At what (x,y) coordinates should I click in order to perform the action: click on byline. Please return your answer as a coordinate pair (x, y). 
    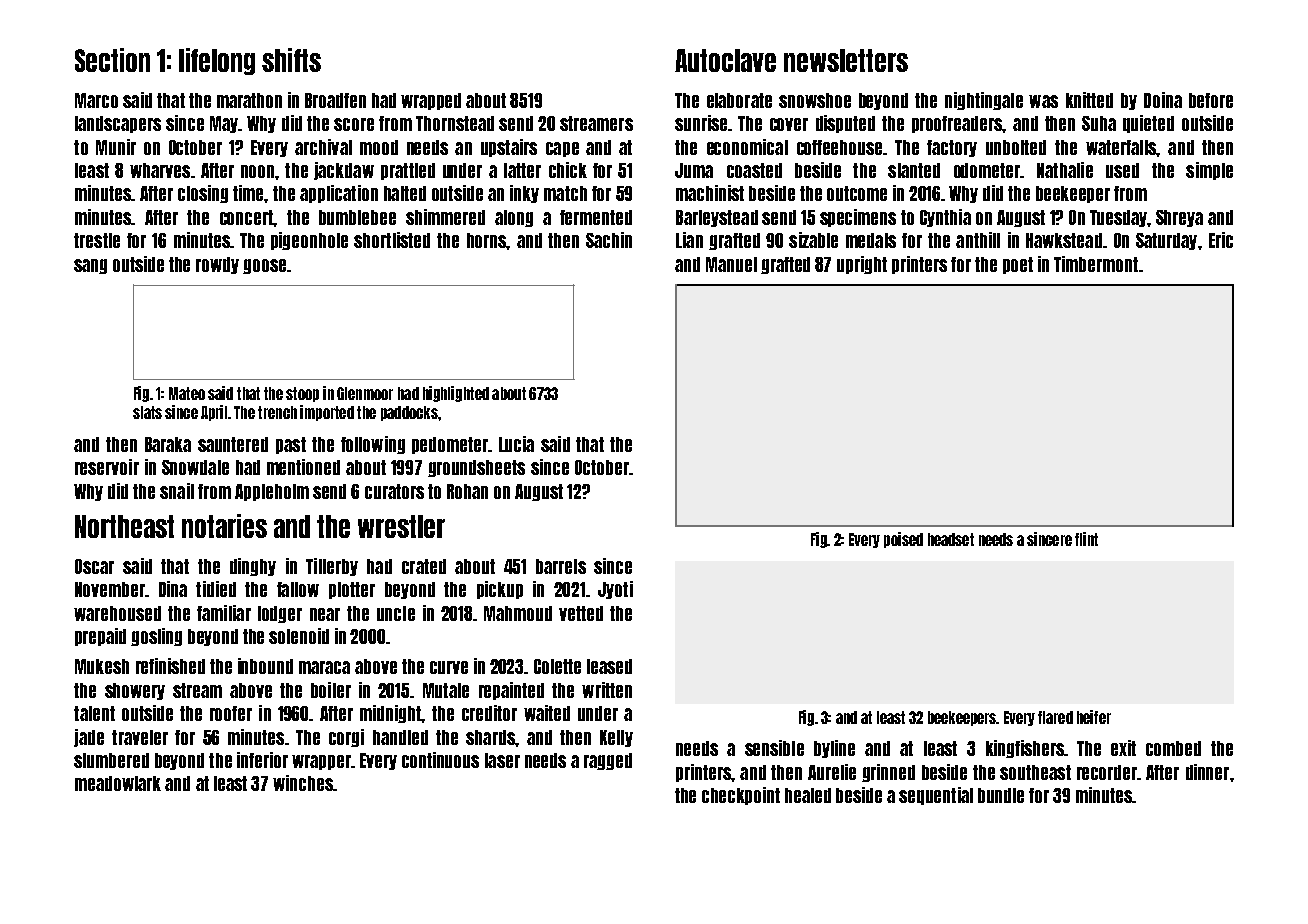
    Looking at the image, I should click on (834, 749).
